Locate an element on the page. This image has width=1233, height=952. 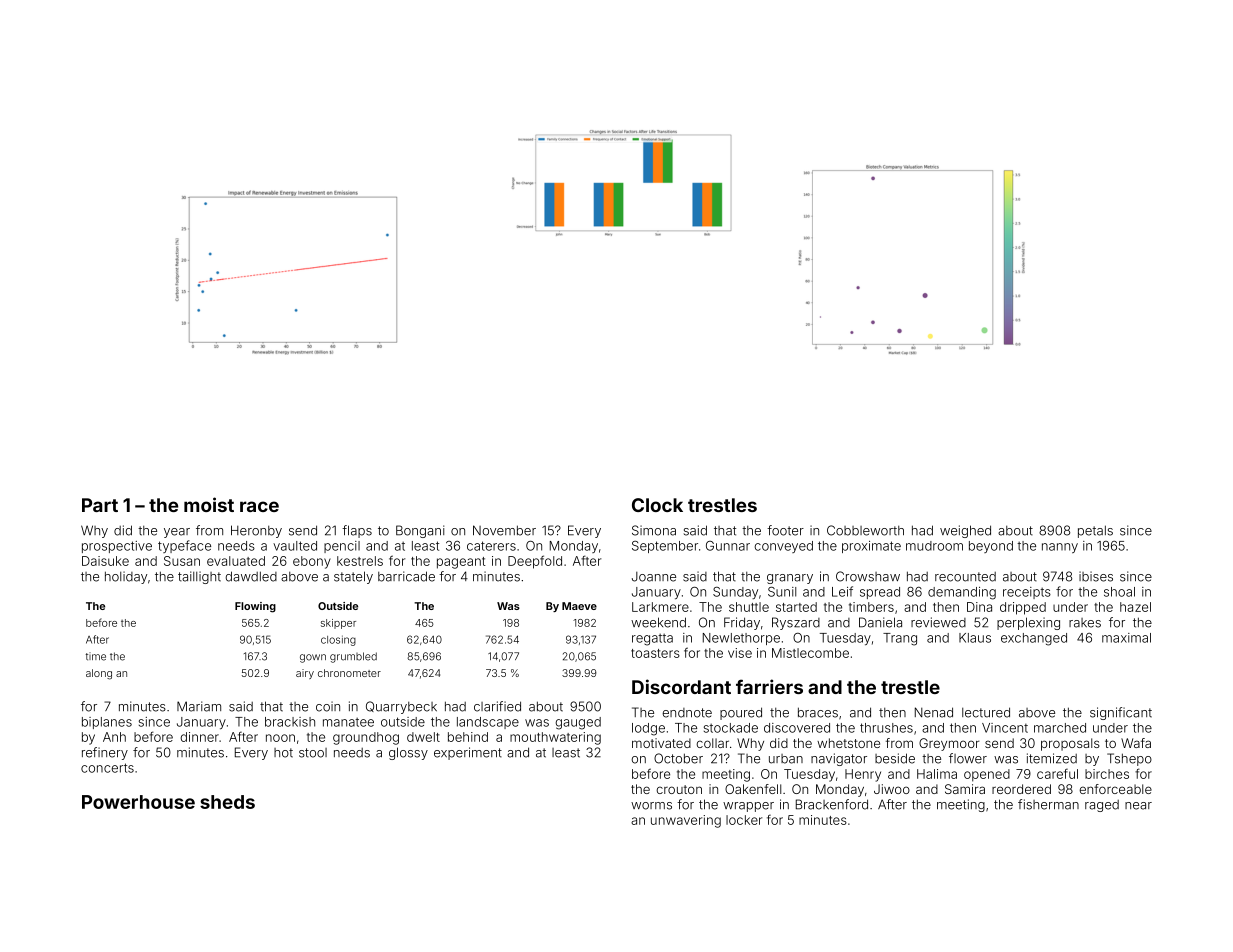
Discordant is located at coordinates (681, 686).
